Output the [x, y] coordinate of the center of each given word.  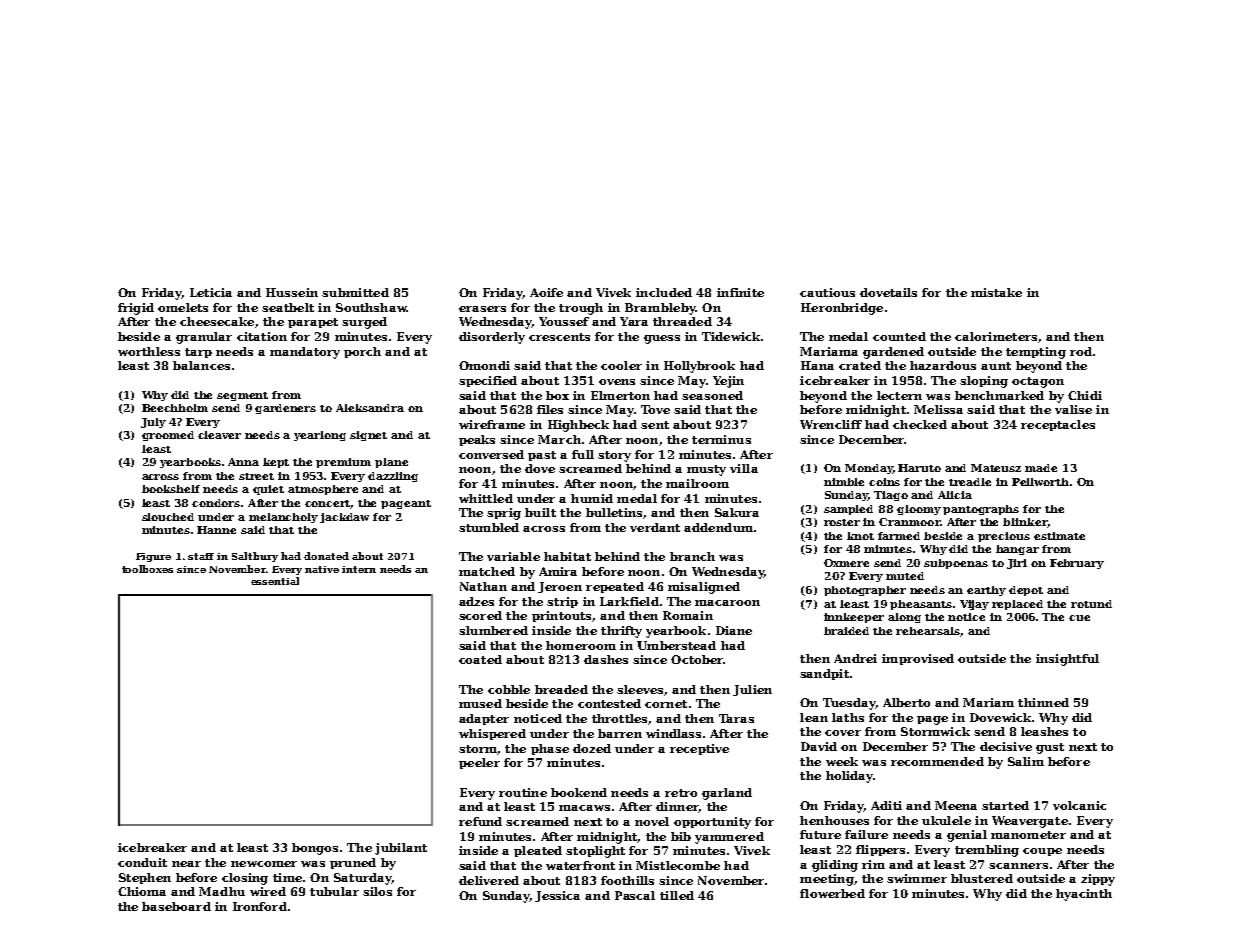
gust [1050, 748]
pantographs [981, 510]
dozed [592, 748]
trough [581, 309]
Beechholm [175, 408]
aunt [996, 366]
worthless [149, 351]
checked [920, 424]
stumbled [489, 527]
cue [1079, 618]
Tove [655, 409]
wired [268, 891]
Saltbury [255, 557]
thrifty [621, 632]
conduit [142, 862]
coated [480, 659]
